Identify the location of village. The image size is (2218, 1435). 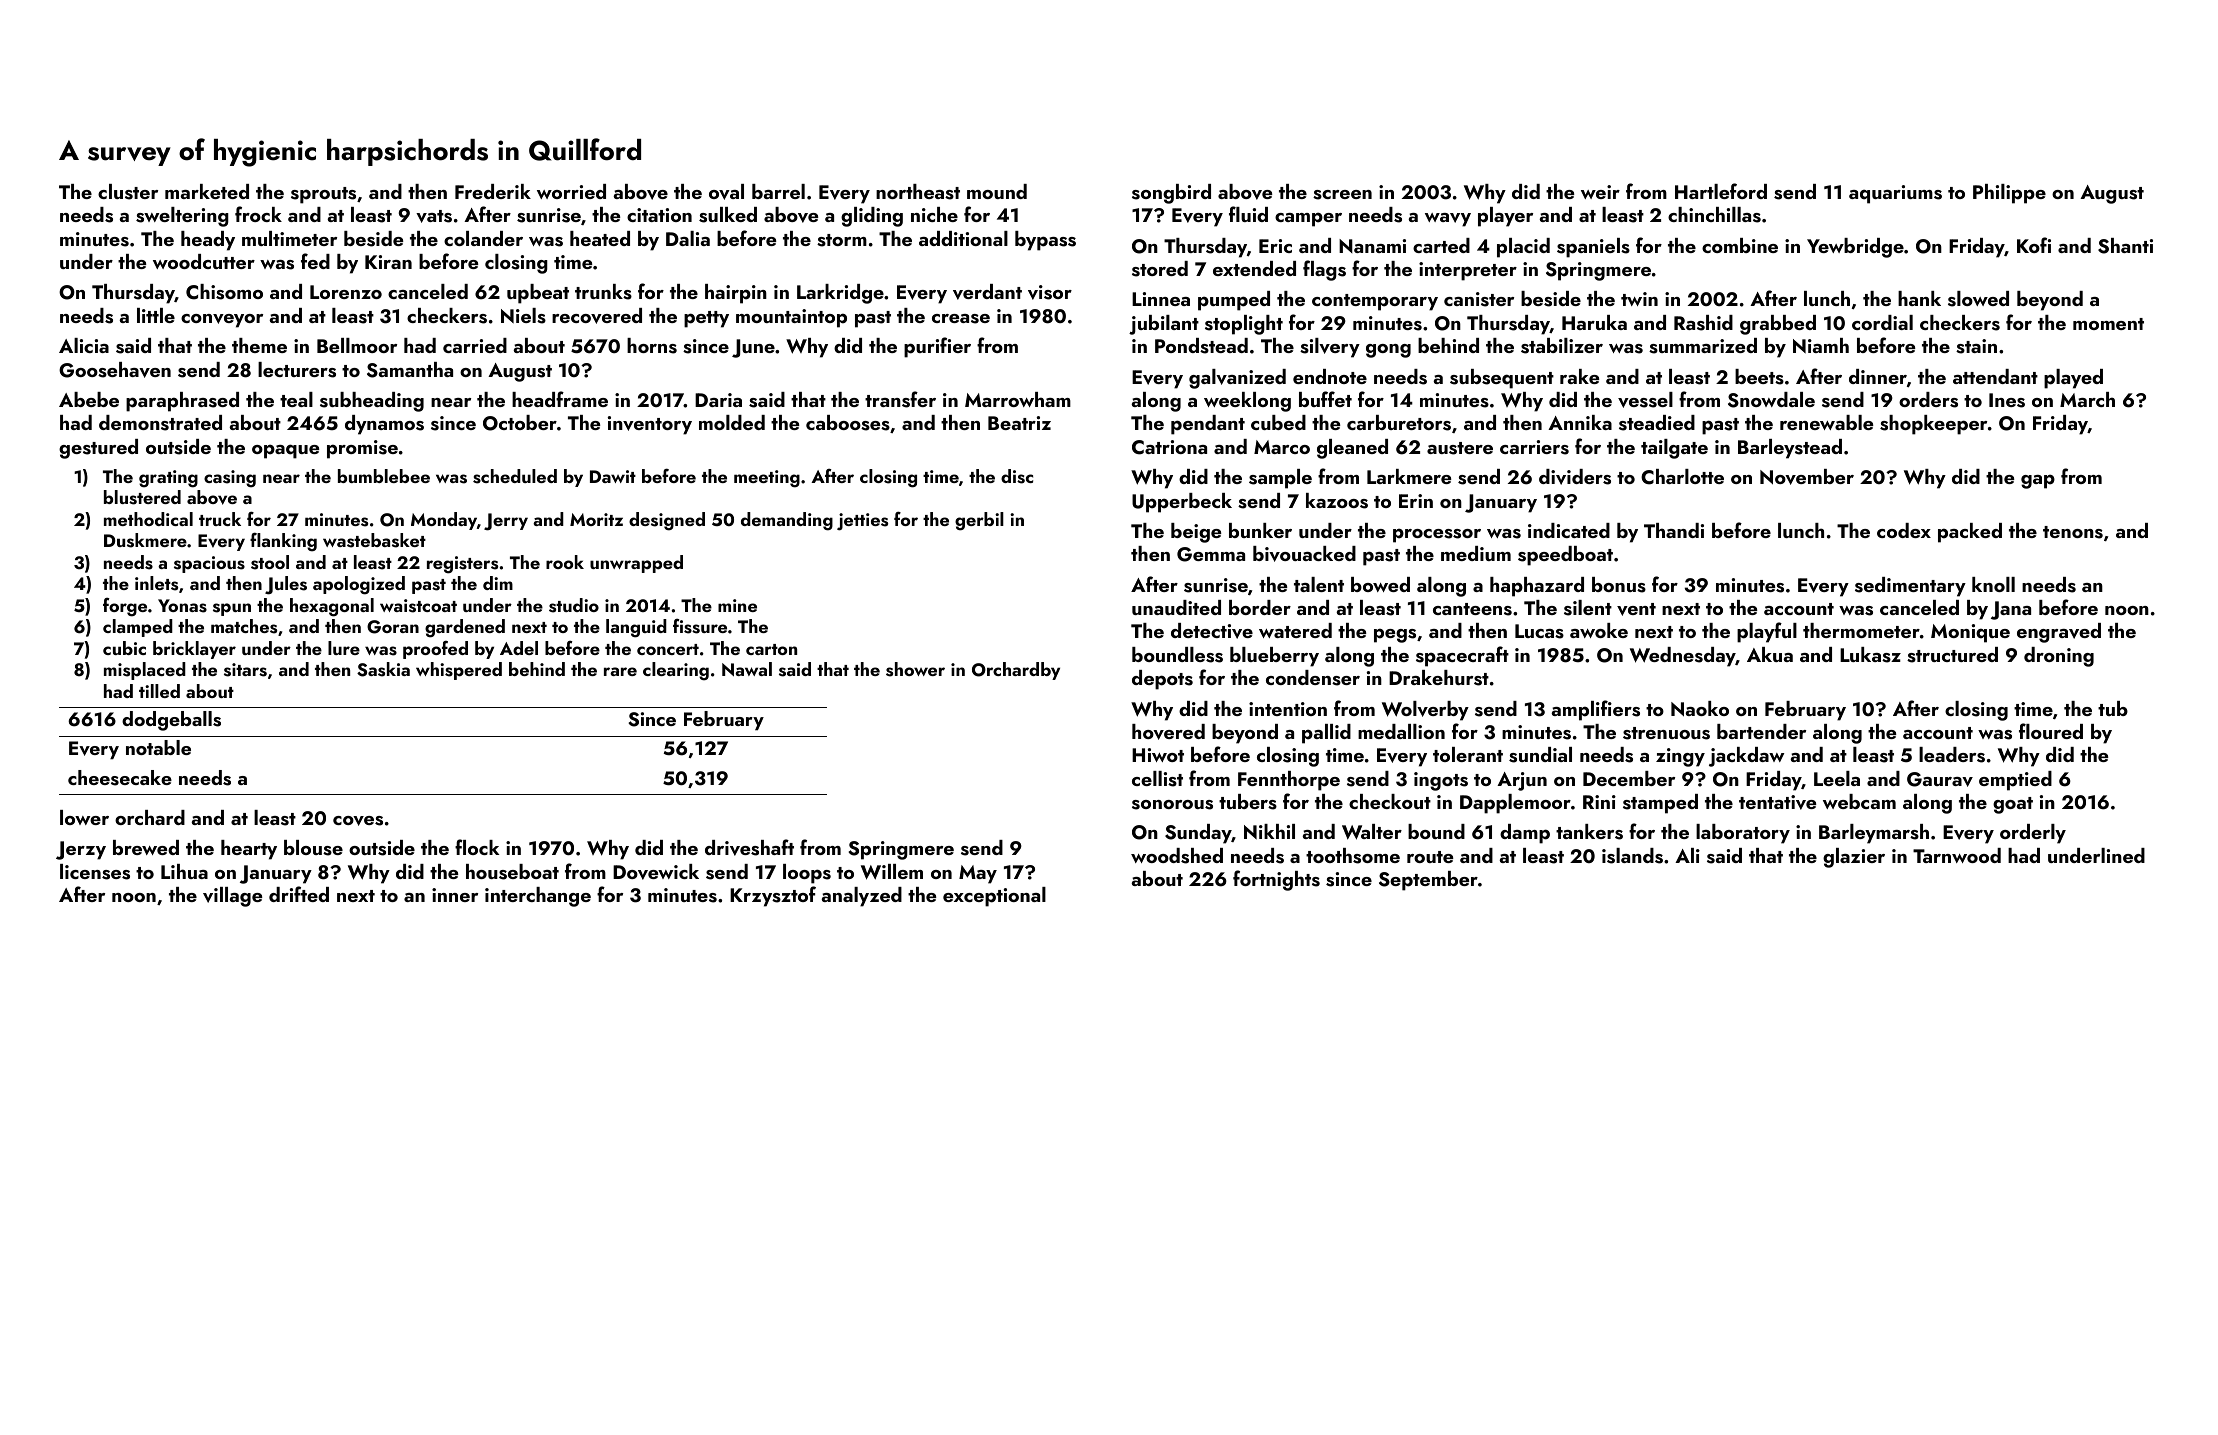
(232, 897).
